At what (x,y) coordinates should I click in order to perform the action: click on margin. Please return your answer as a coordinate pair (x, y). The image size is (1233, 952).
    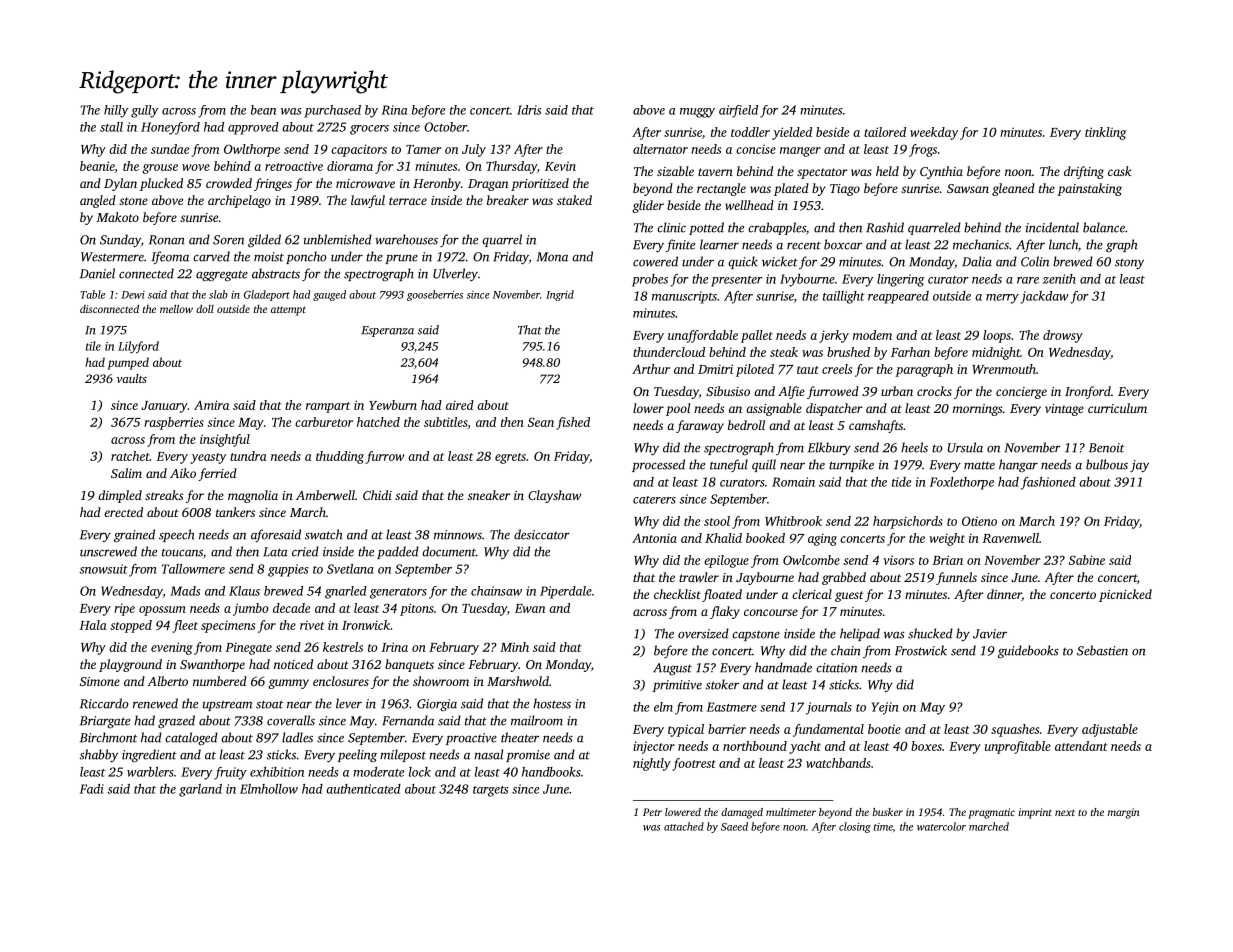
    Looking at the image, I should click on (1123, 813).
